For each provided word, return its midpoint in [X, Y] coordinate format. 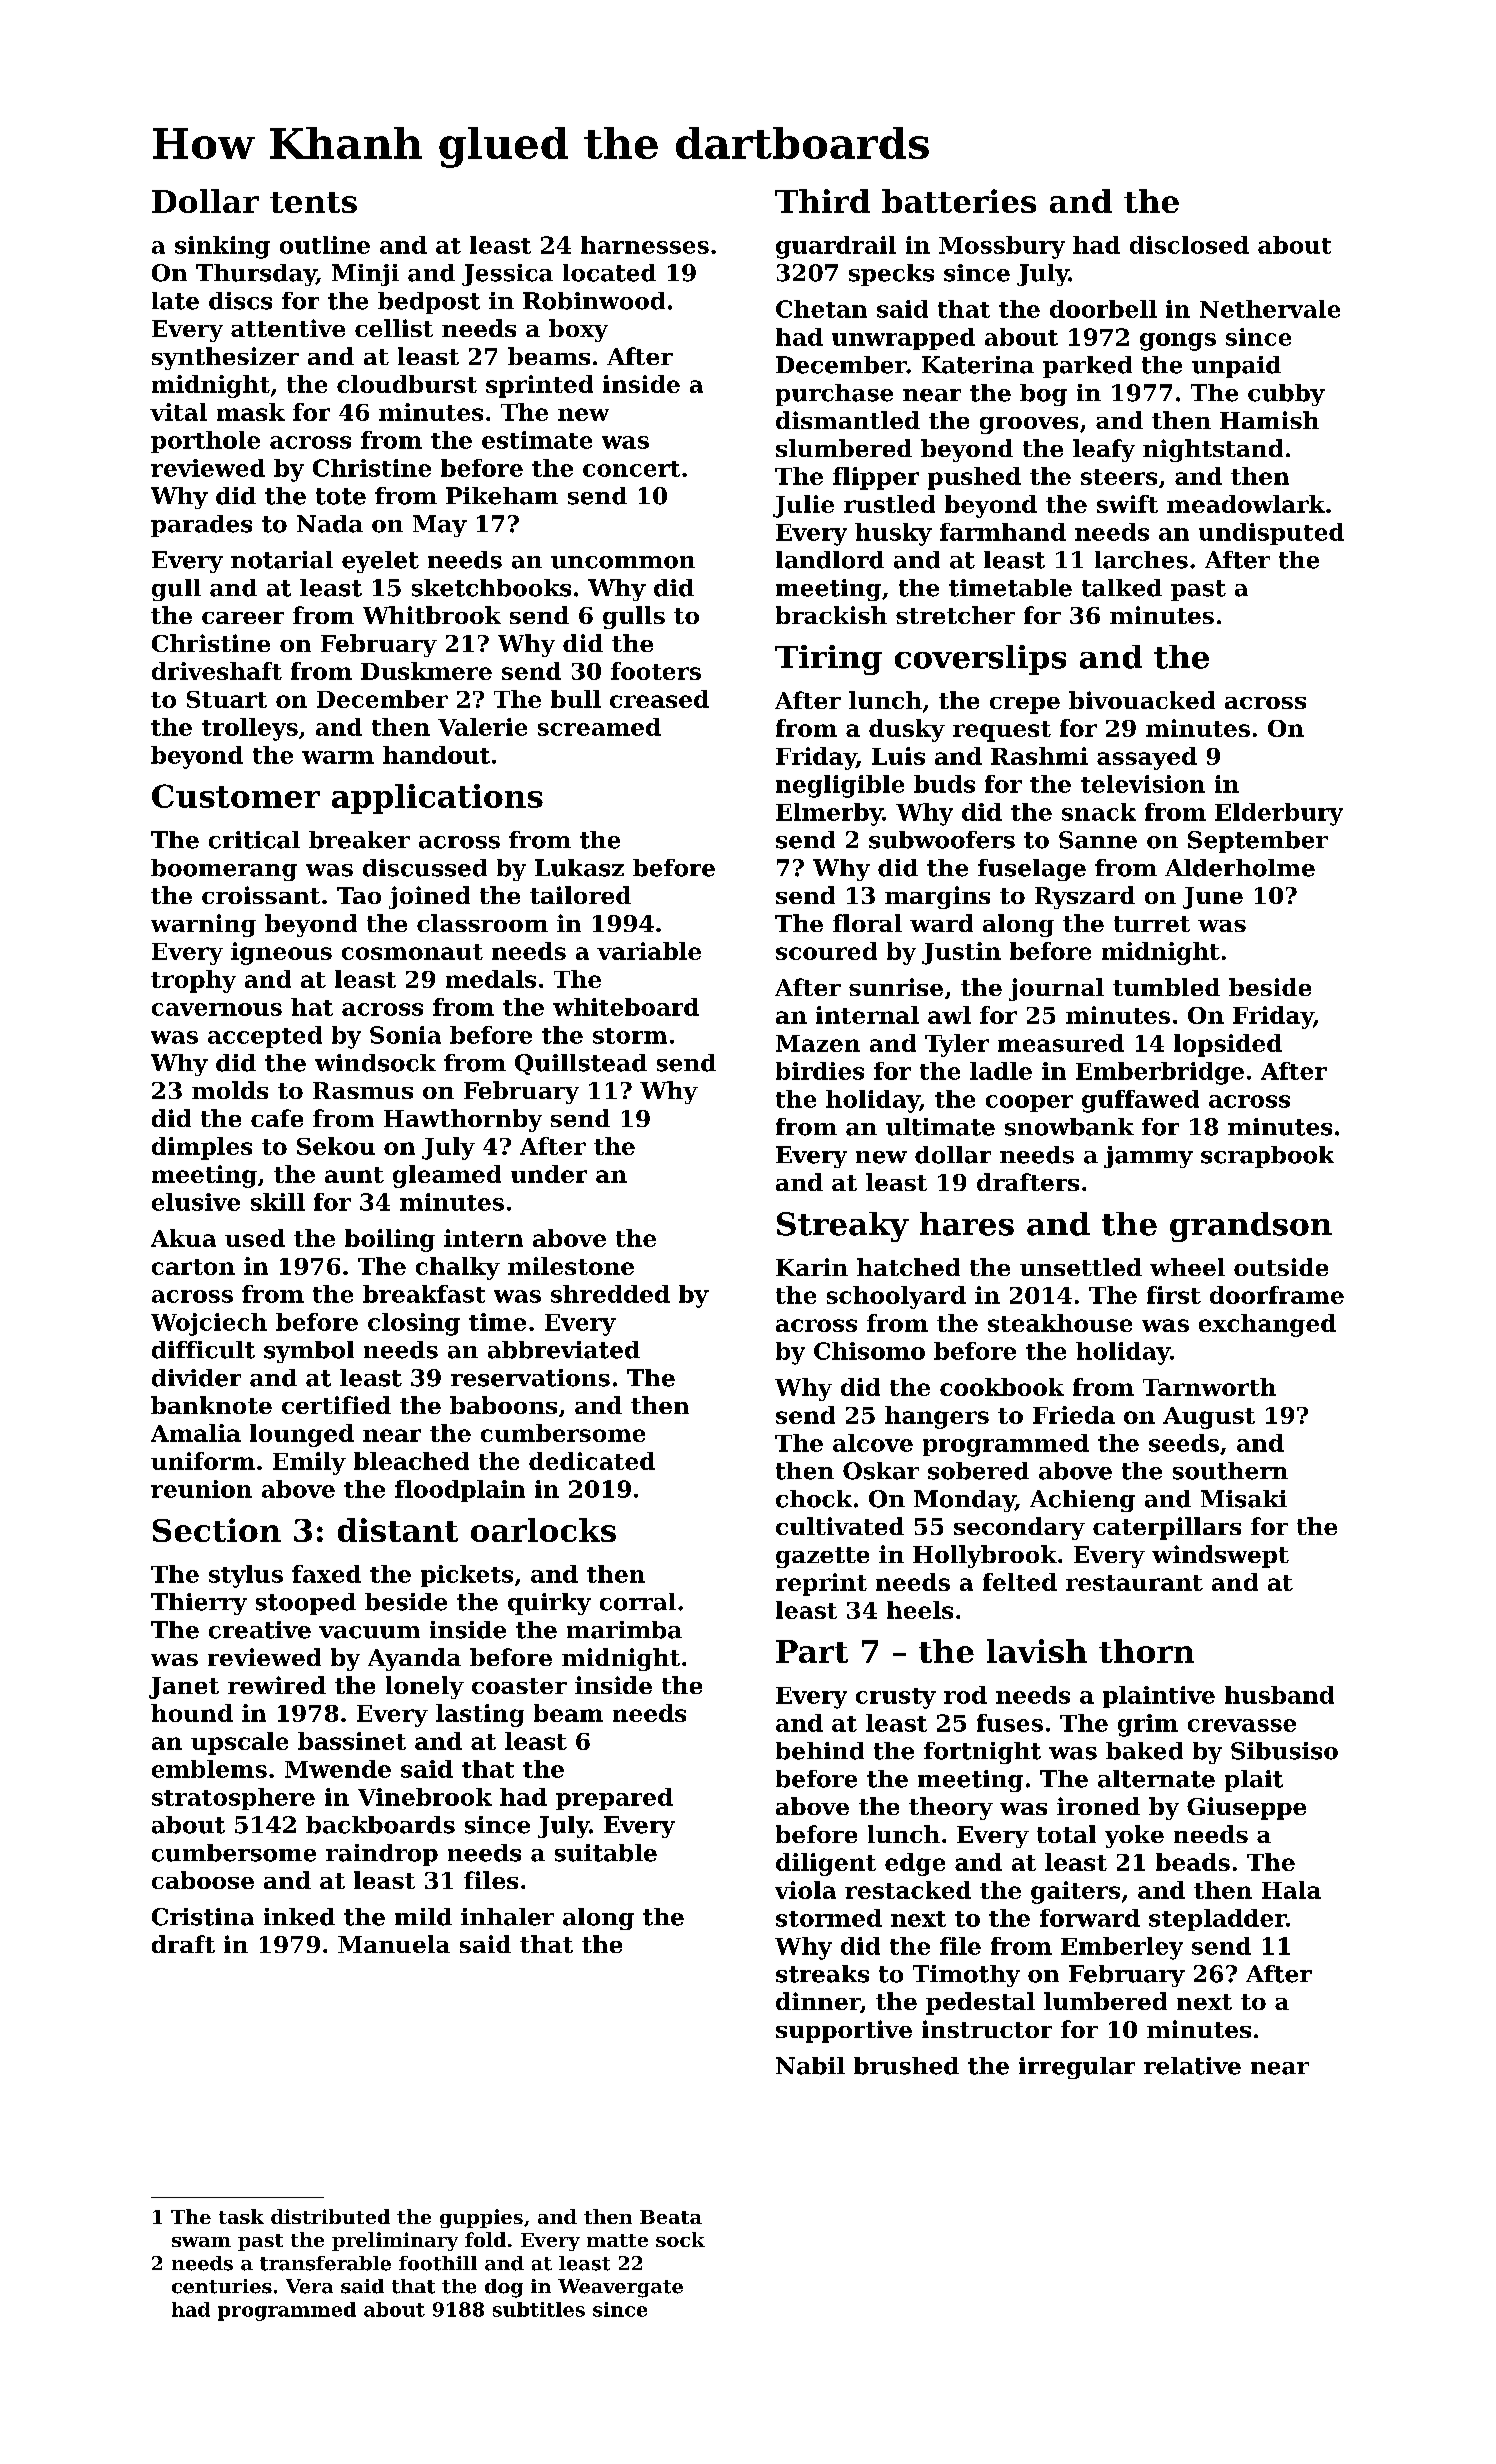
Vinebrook [425, 1797]
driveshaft [217, 671]
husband [1279, 1695]
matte [617, 2240]
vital [178, 412]
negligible [840, 786]
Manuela [394, 1944]
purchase [834, 395]
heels [920, 1610]
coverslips [980, 660]
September [1258, 842]
